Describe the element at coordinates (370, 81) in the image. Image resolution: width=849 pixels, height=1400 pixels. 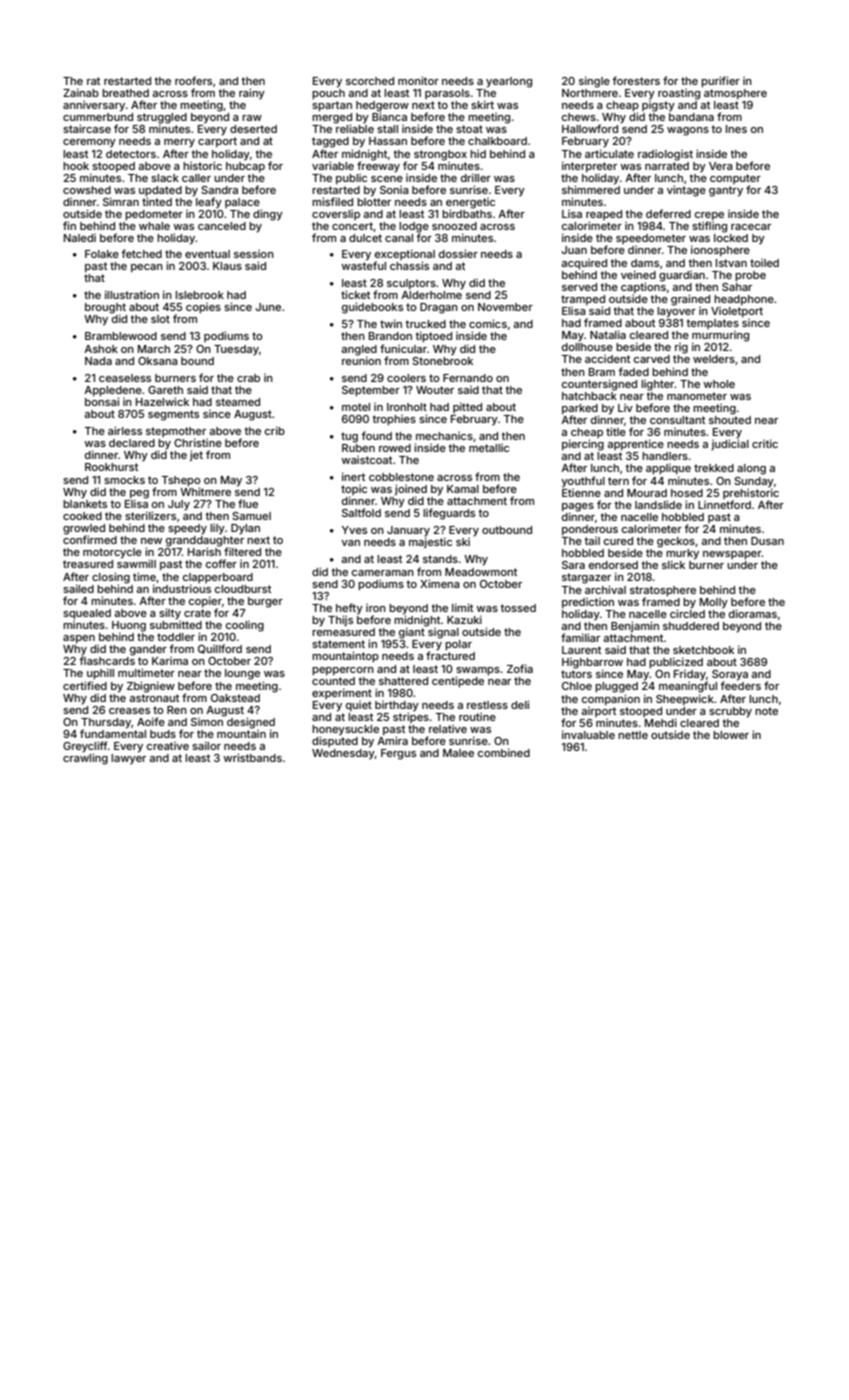
I see `scorched` at that location.
